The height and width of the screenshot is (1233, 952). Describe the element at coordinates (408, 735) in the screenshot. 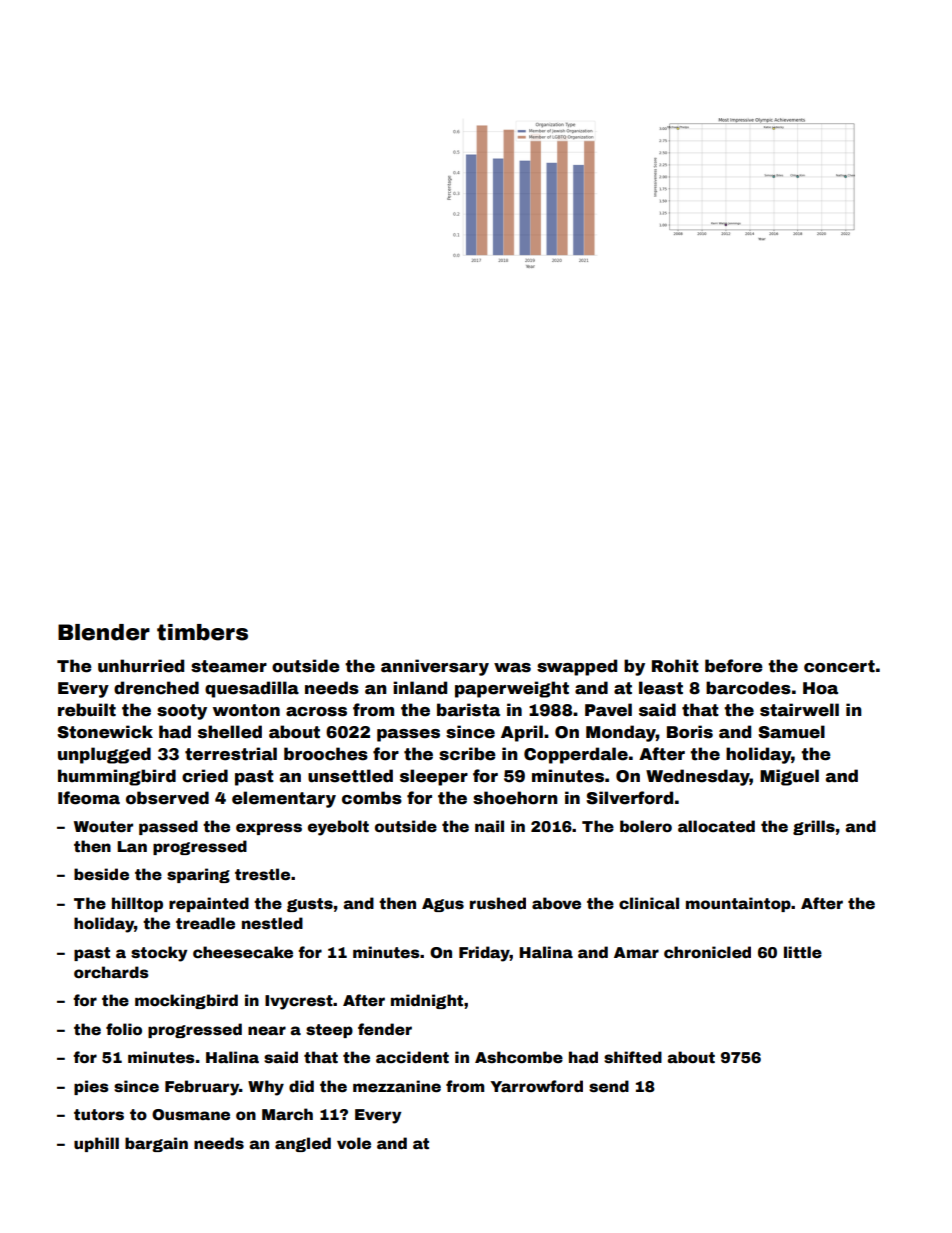

I see `passes` at that location.
